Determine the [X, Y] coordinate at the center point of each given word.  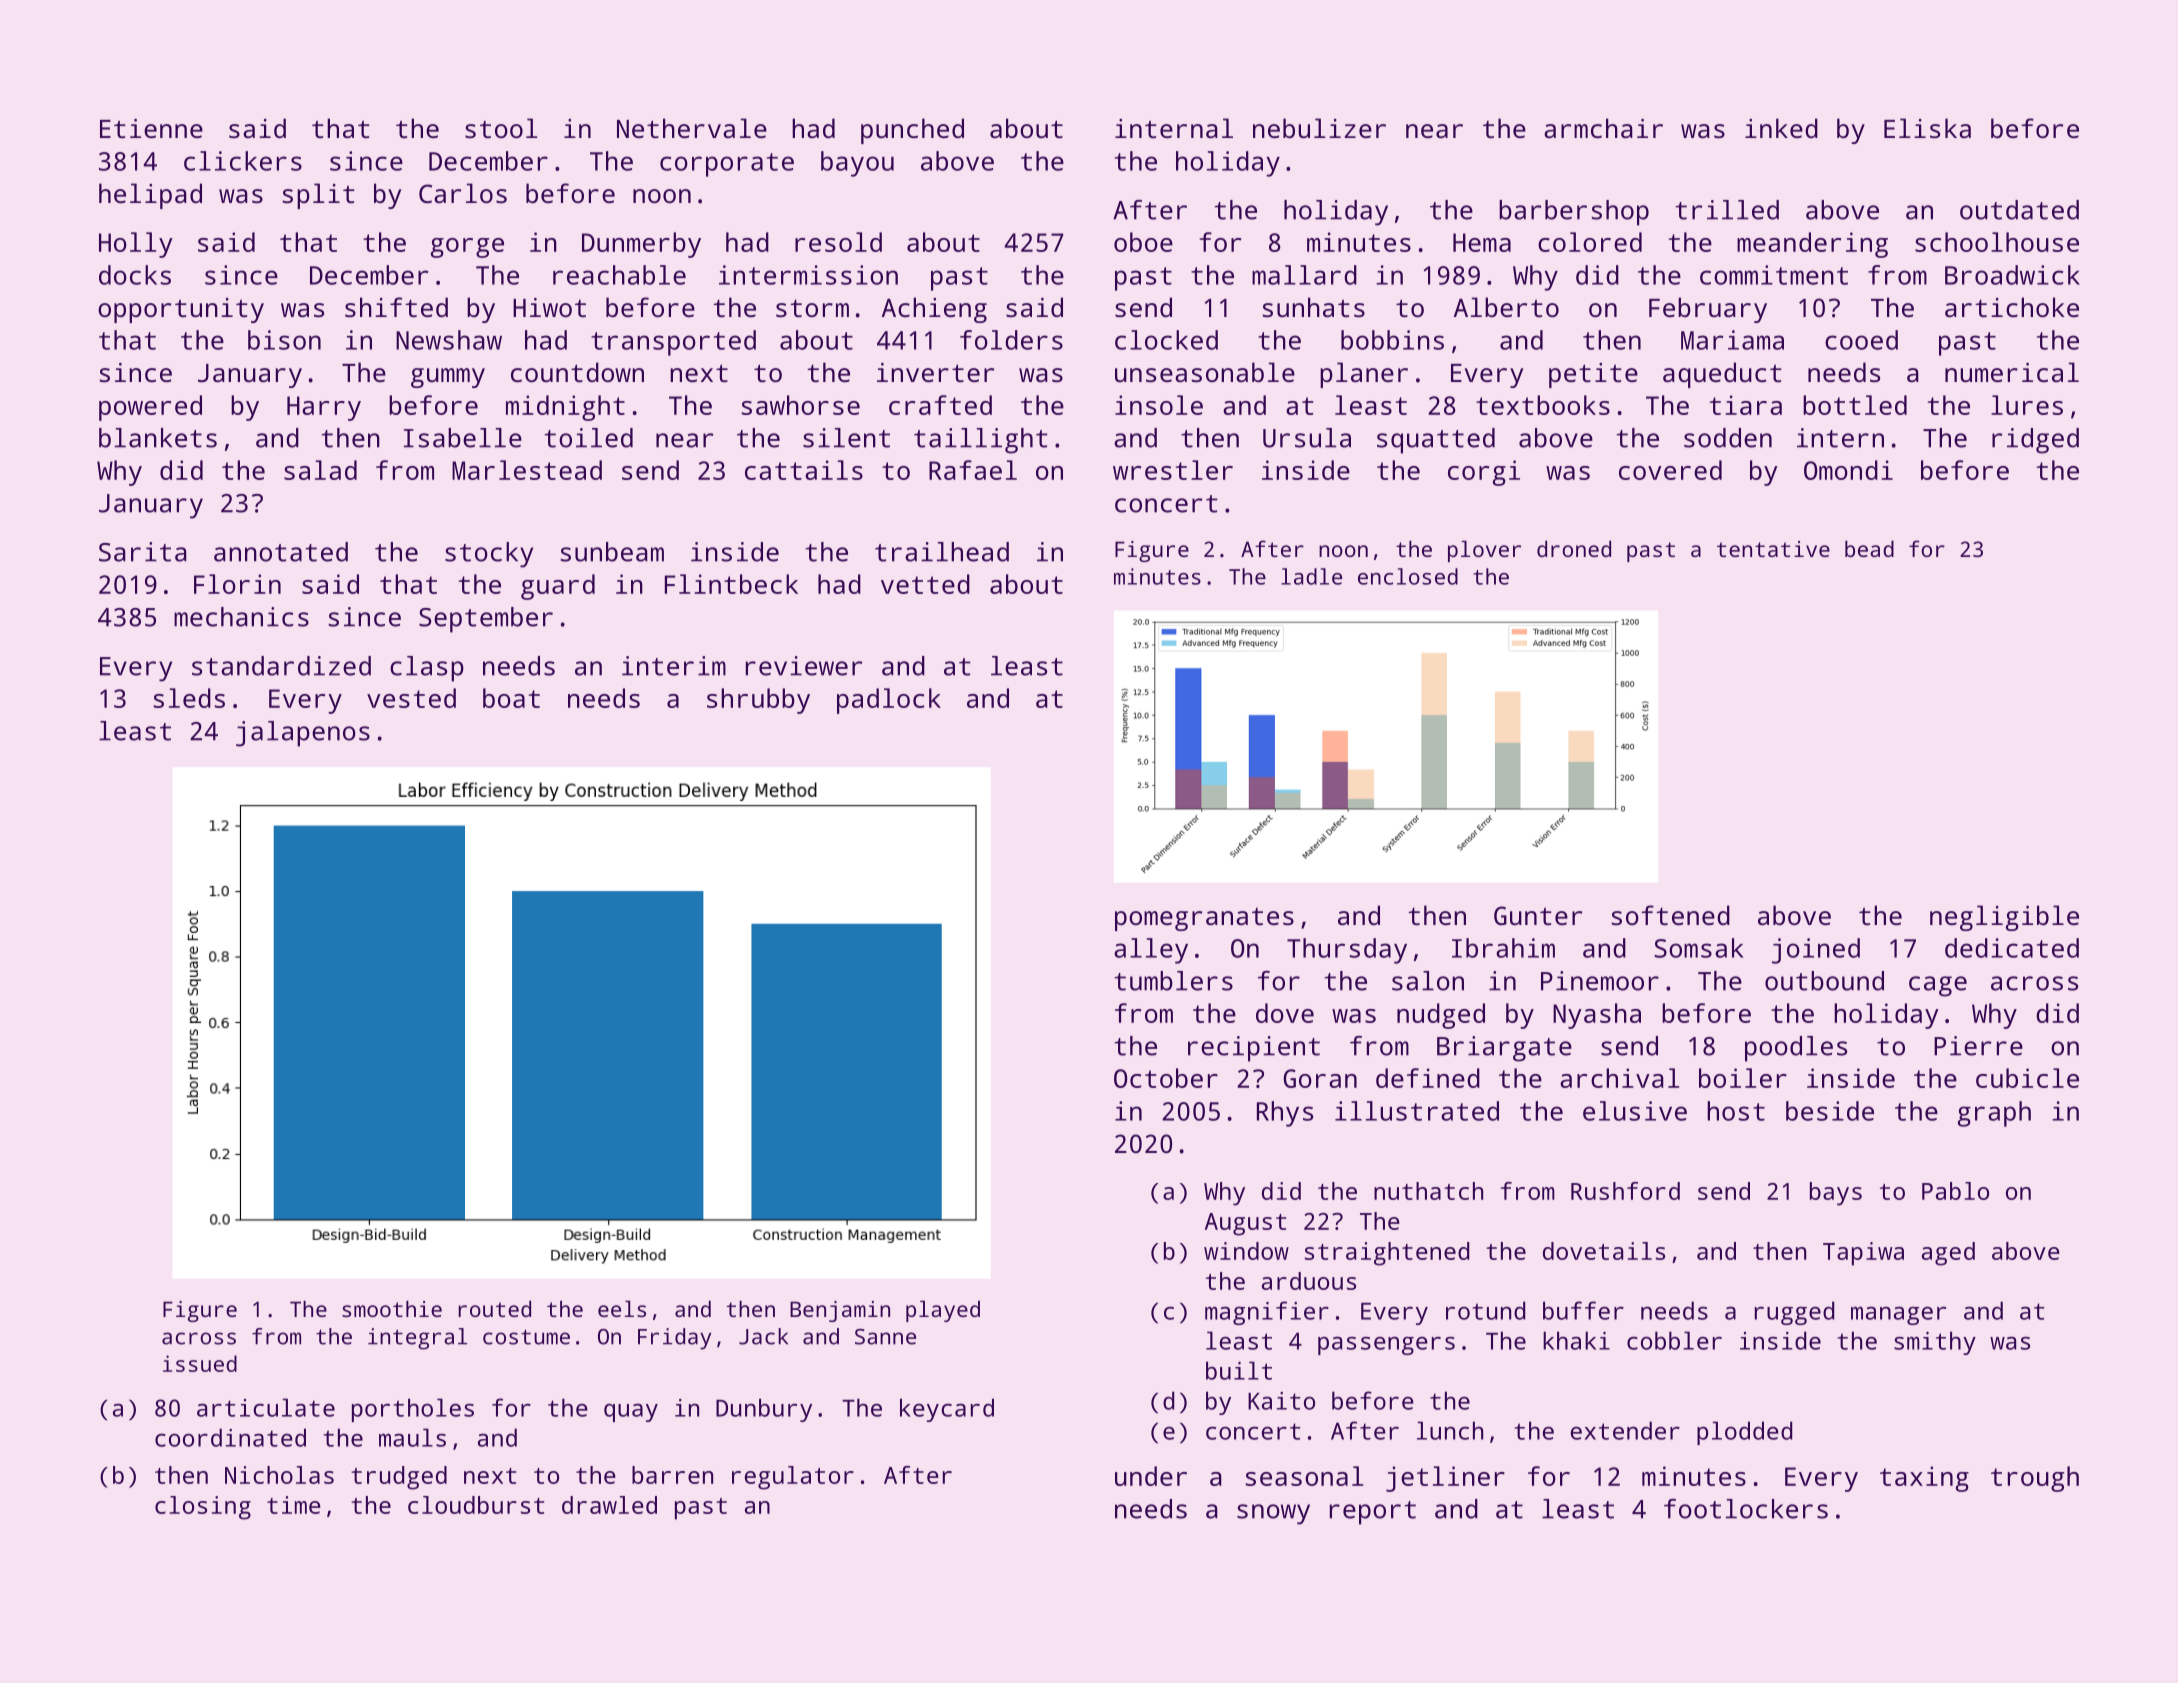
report [1373, 1513]
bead [1869, 549]
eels [622, 1309]
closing [203, 1508]
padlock [889, 701]
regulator [793, 1478]
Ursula [1307, 438]
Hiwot [549, 307]
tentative [1773, 549]
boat [511, 698]
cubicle [2027, 1078]
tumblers [1174, 981]
